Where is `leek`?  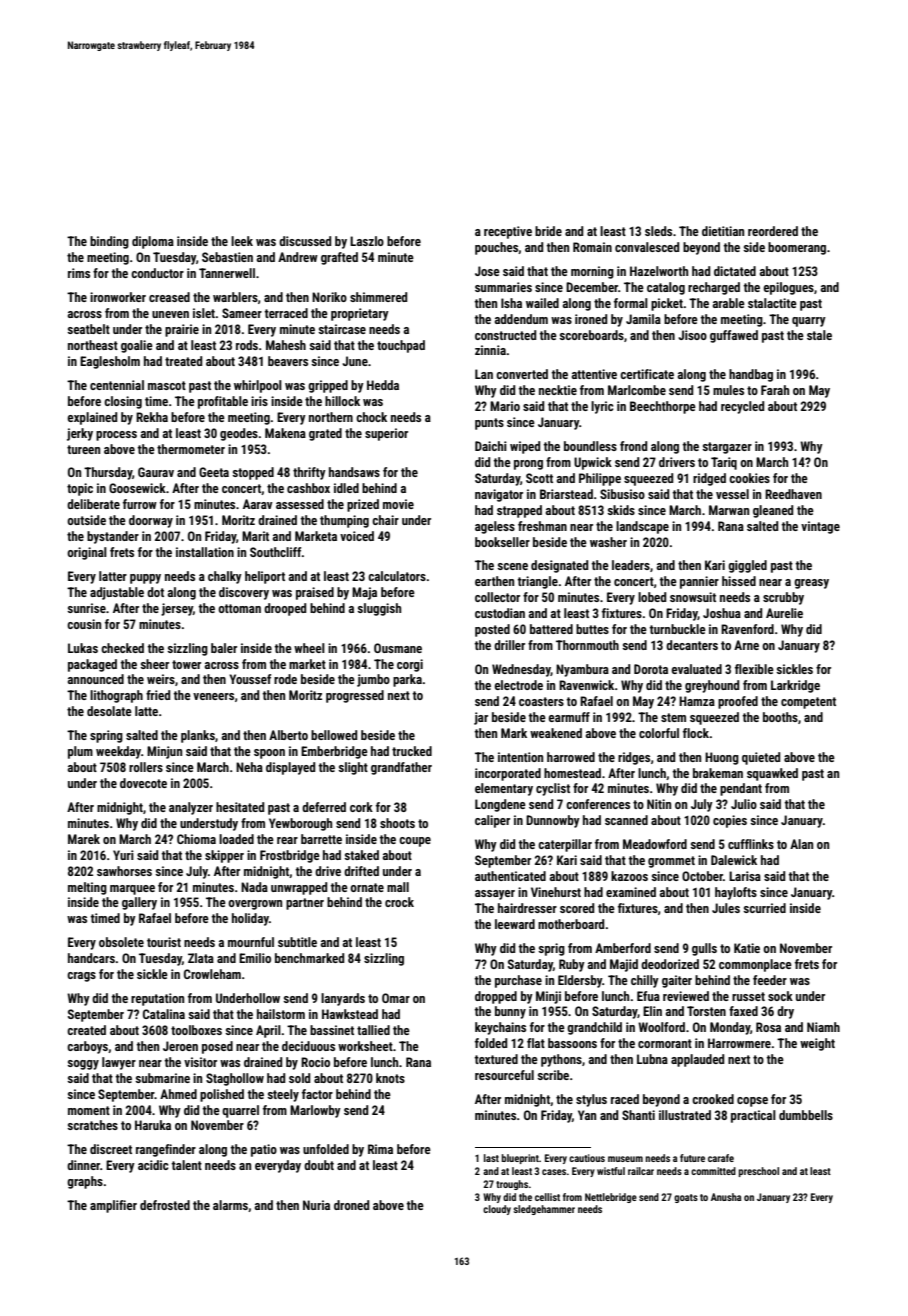
leek is located at coordinates (242, 241).
